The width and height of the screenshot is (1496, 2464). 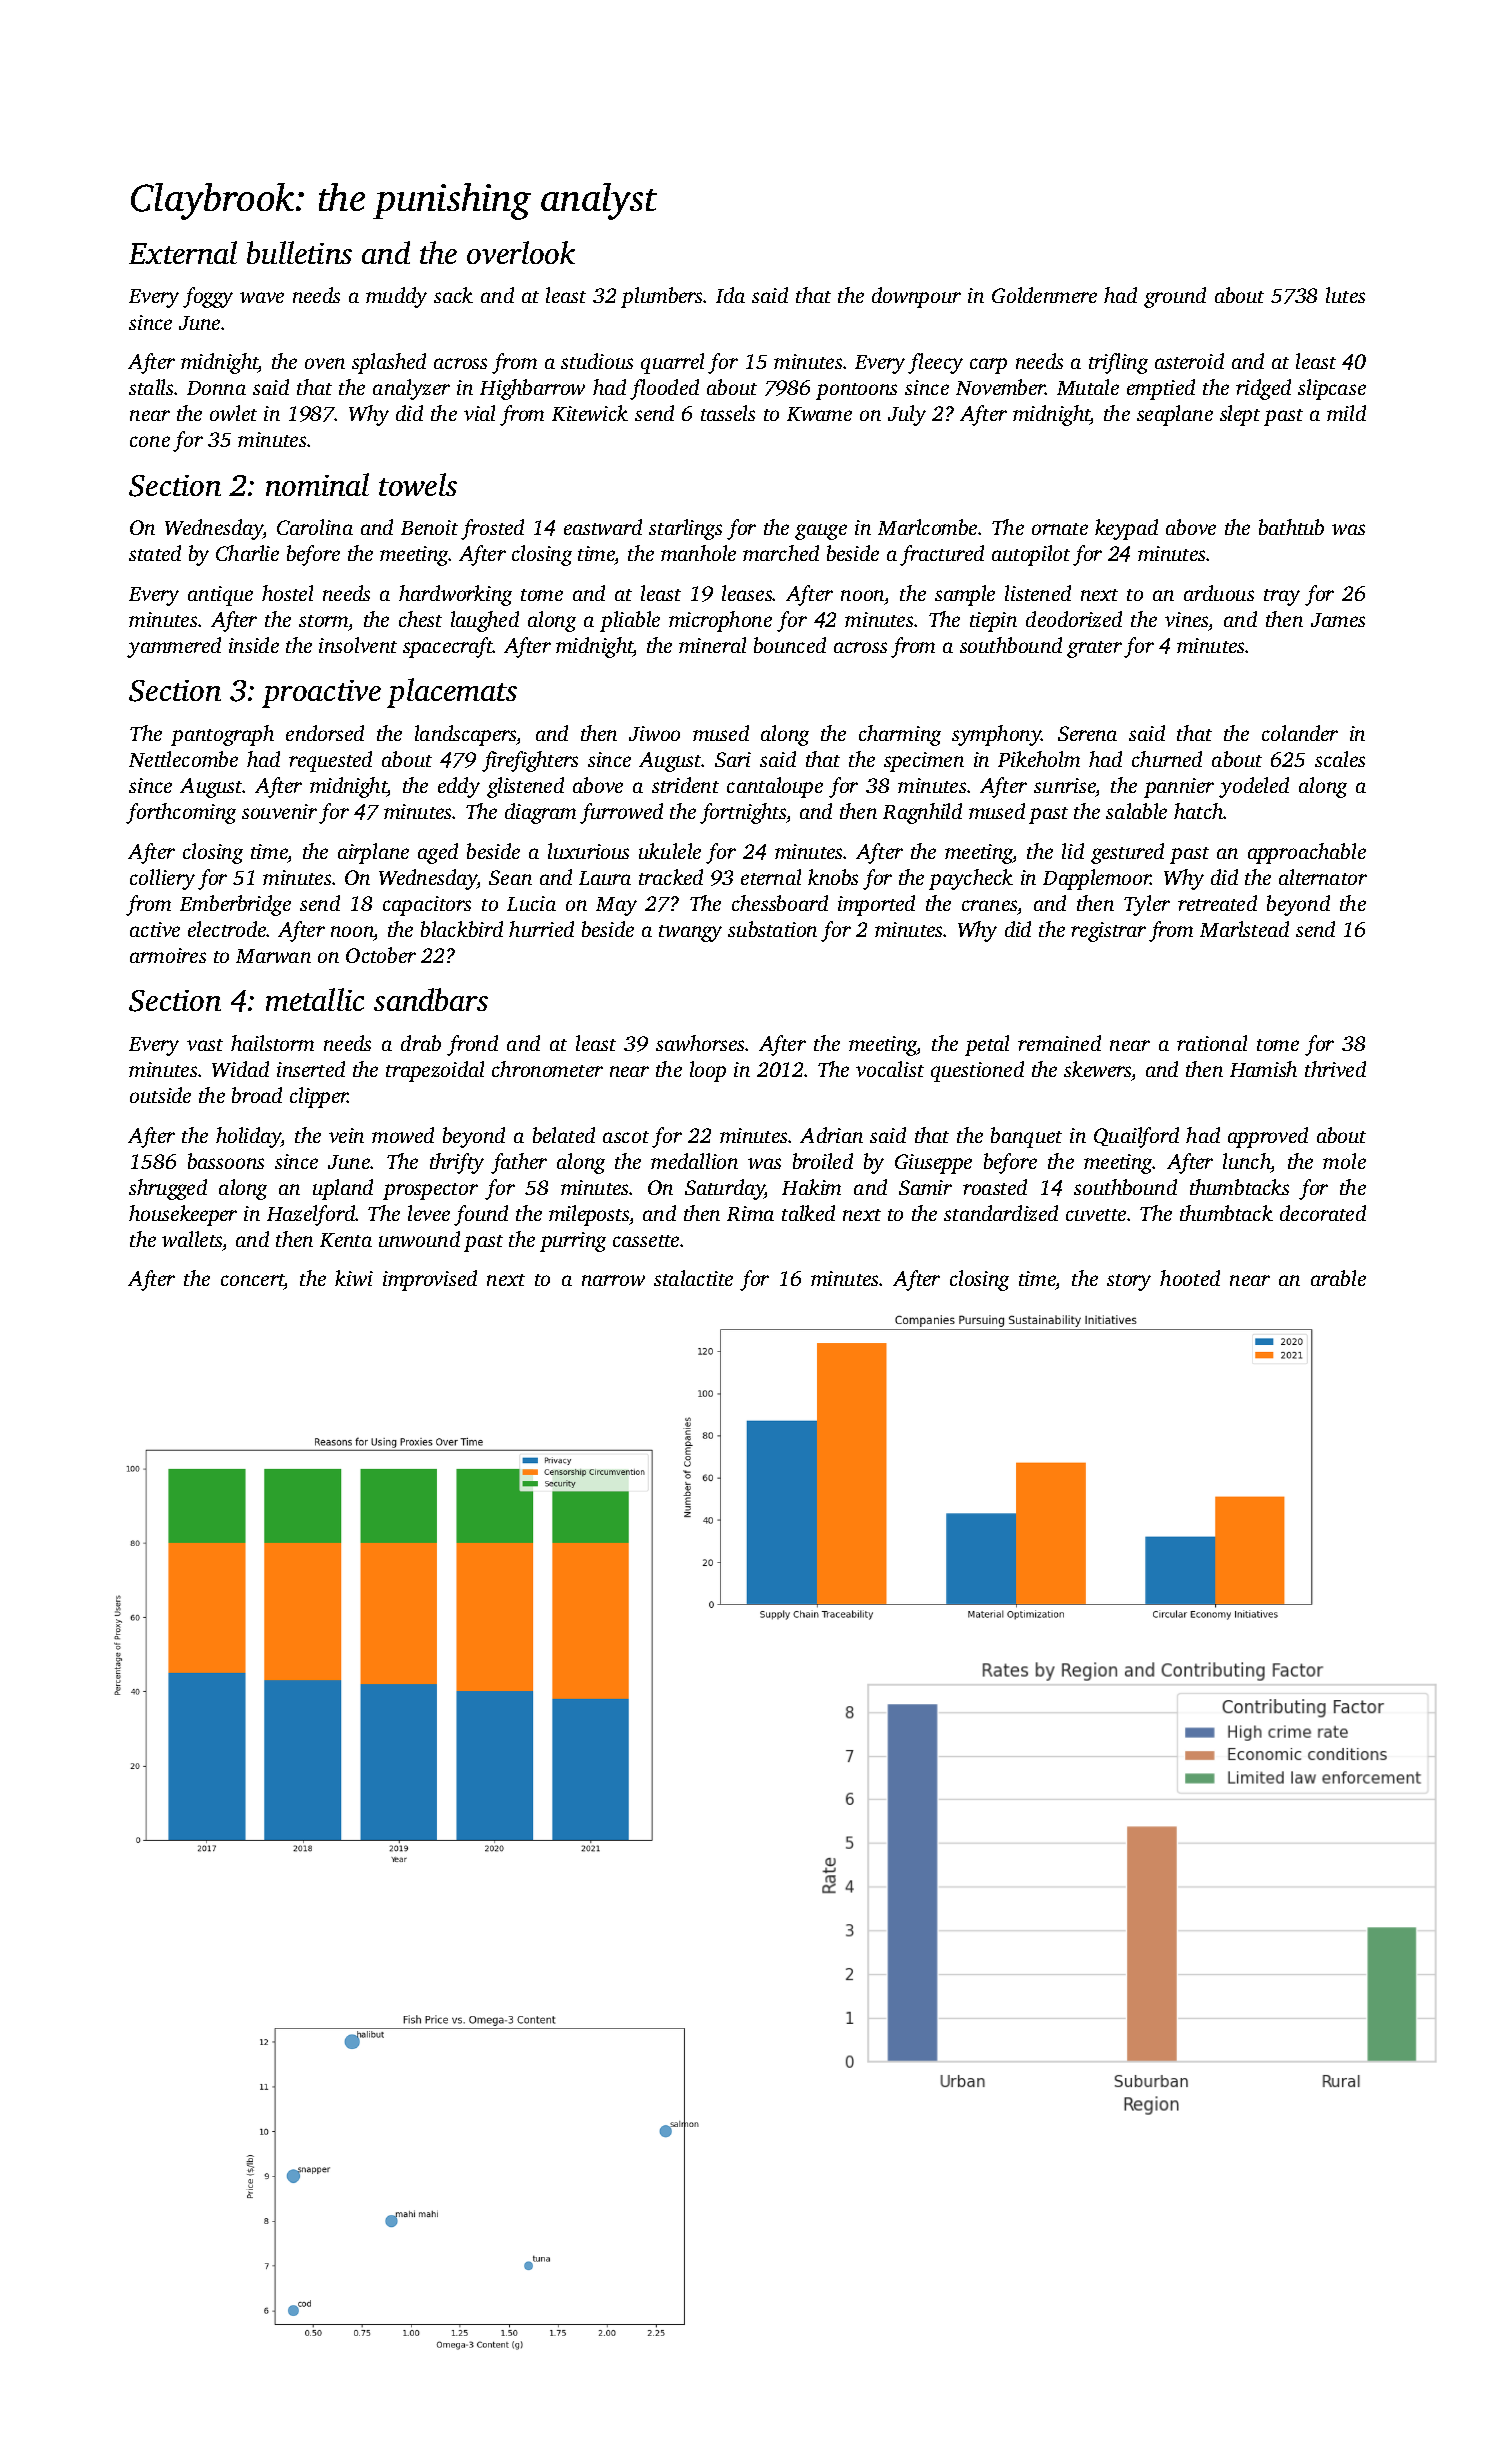 I want to click on External, so click(x=183, y=252).
